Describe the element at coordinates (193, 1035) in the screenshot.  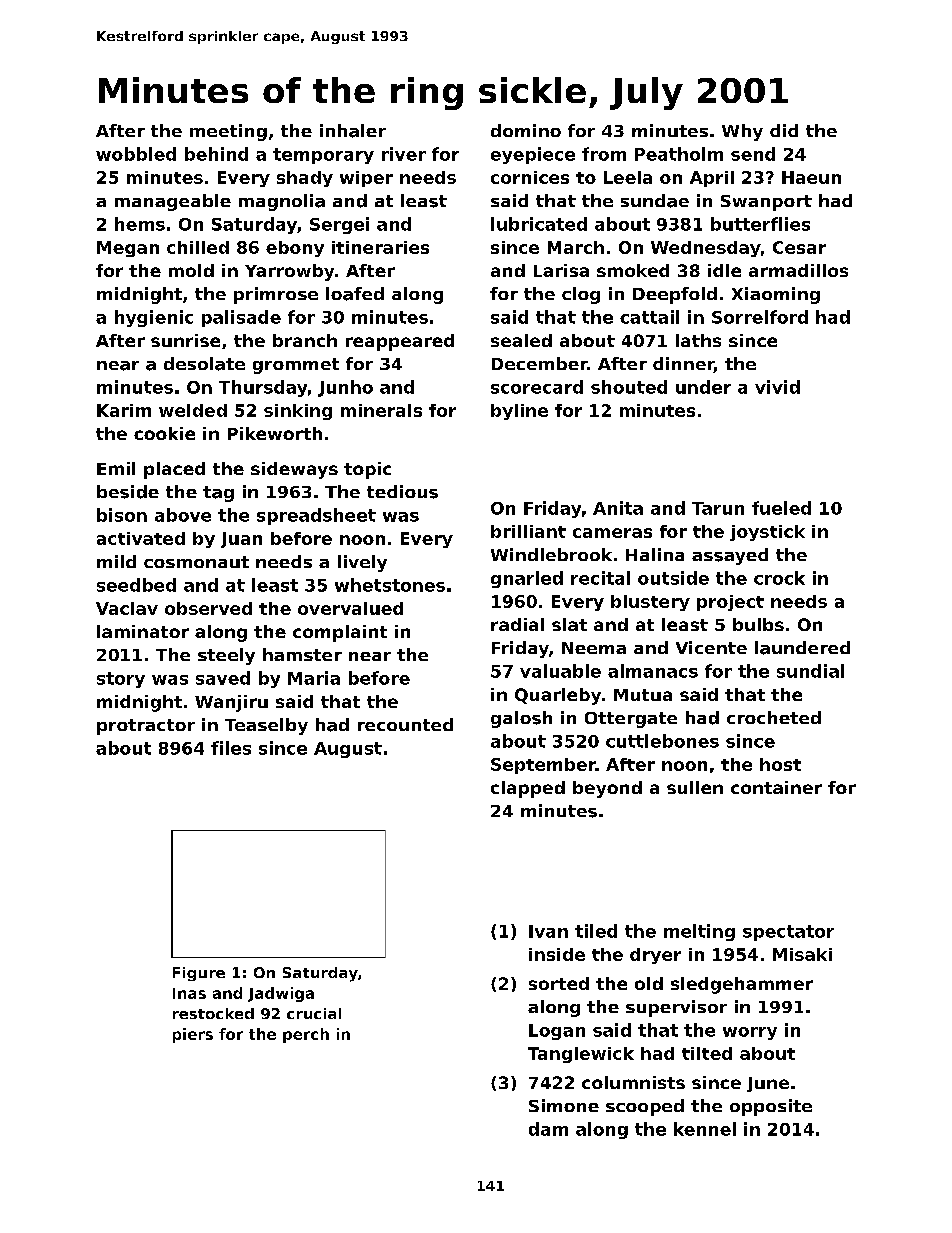
I see `piers` at that location.
